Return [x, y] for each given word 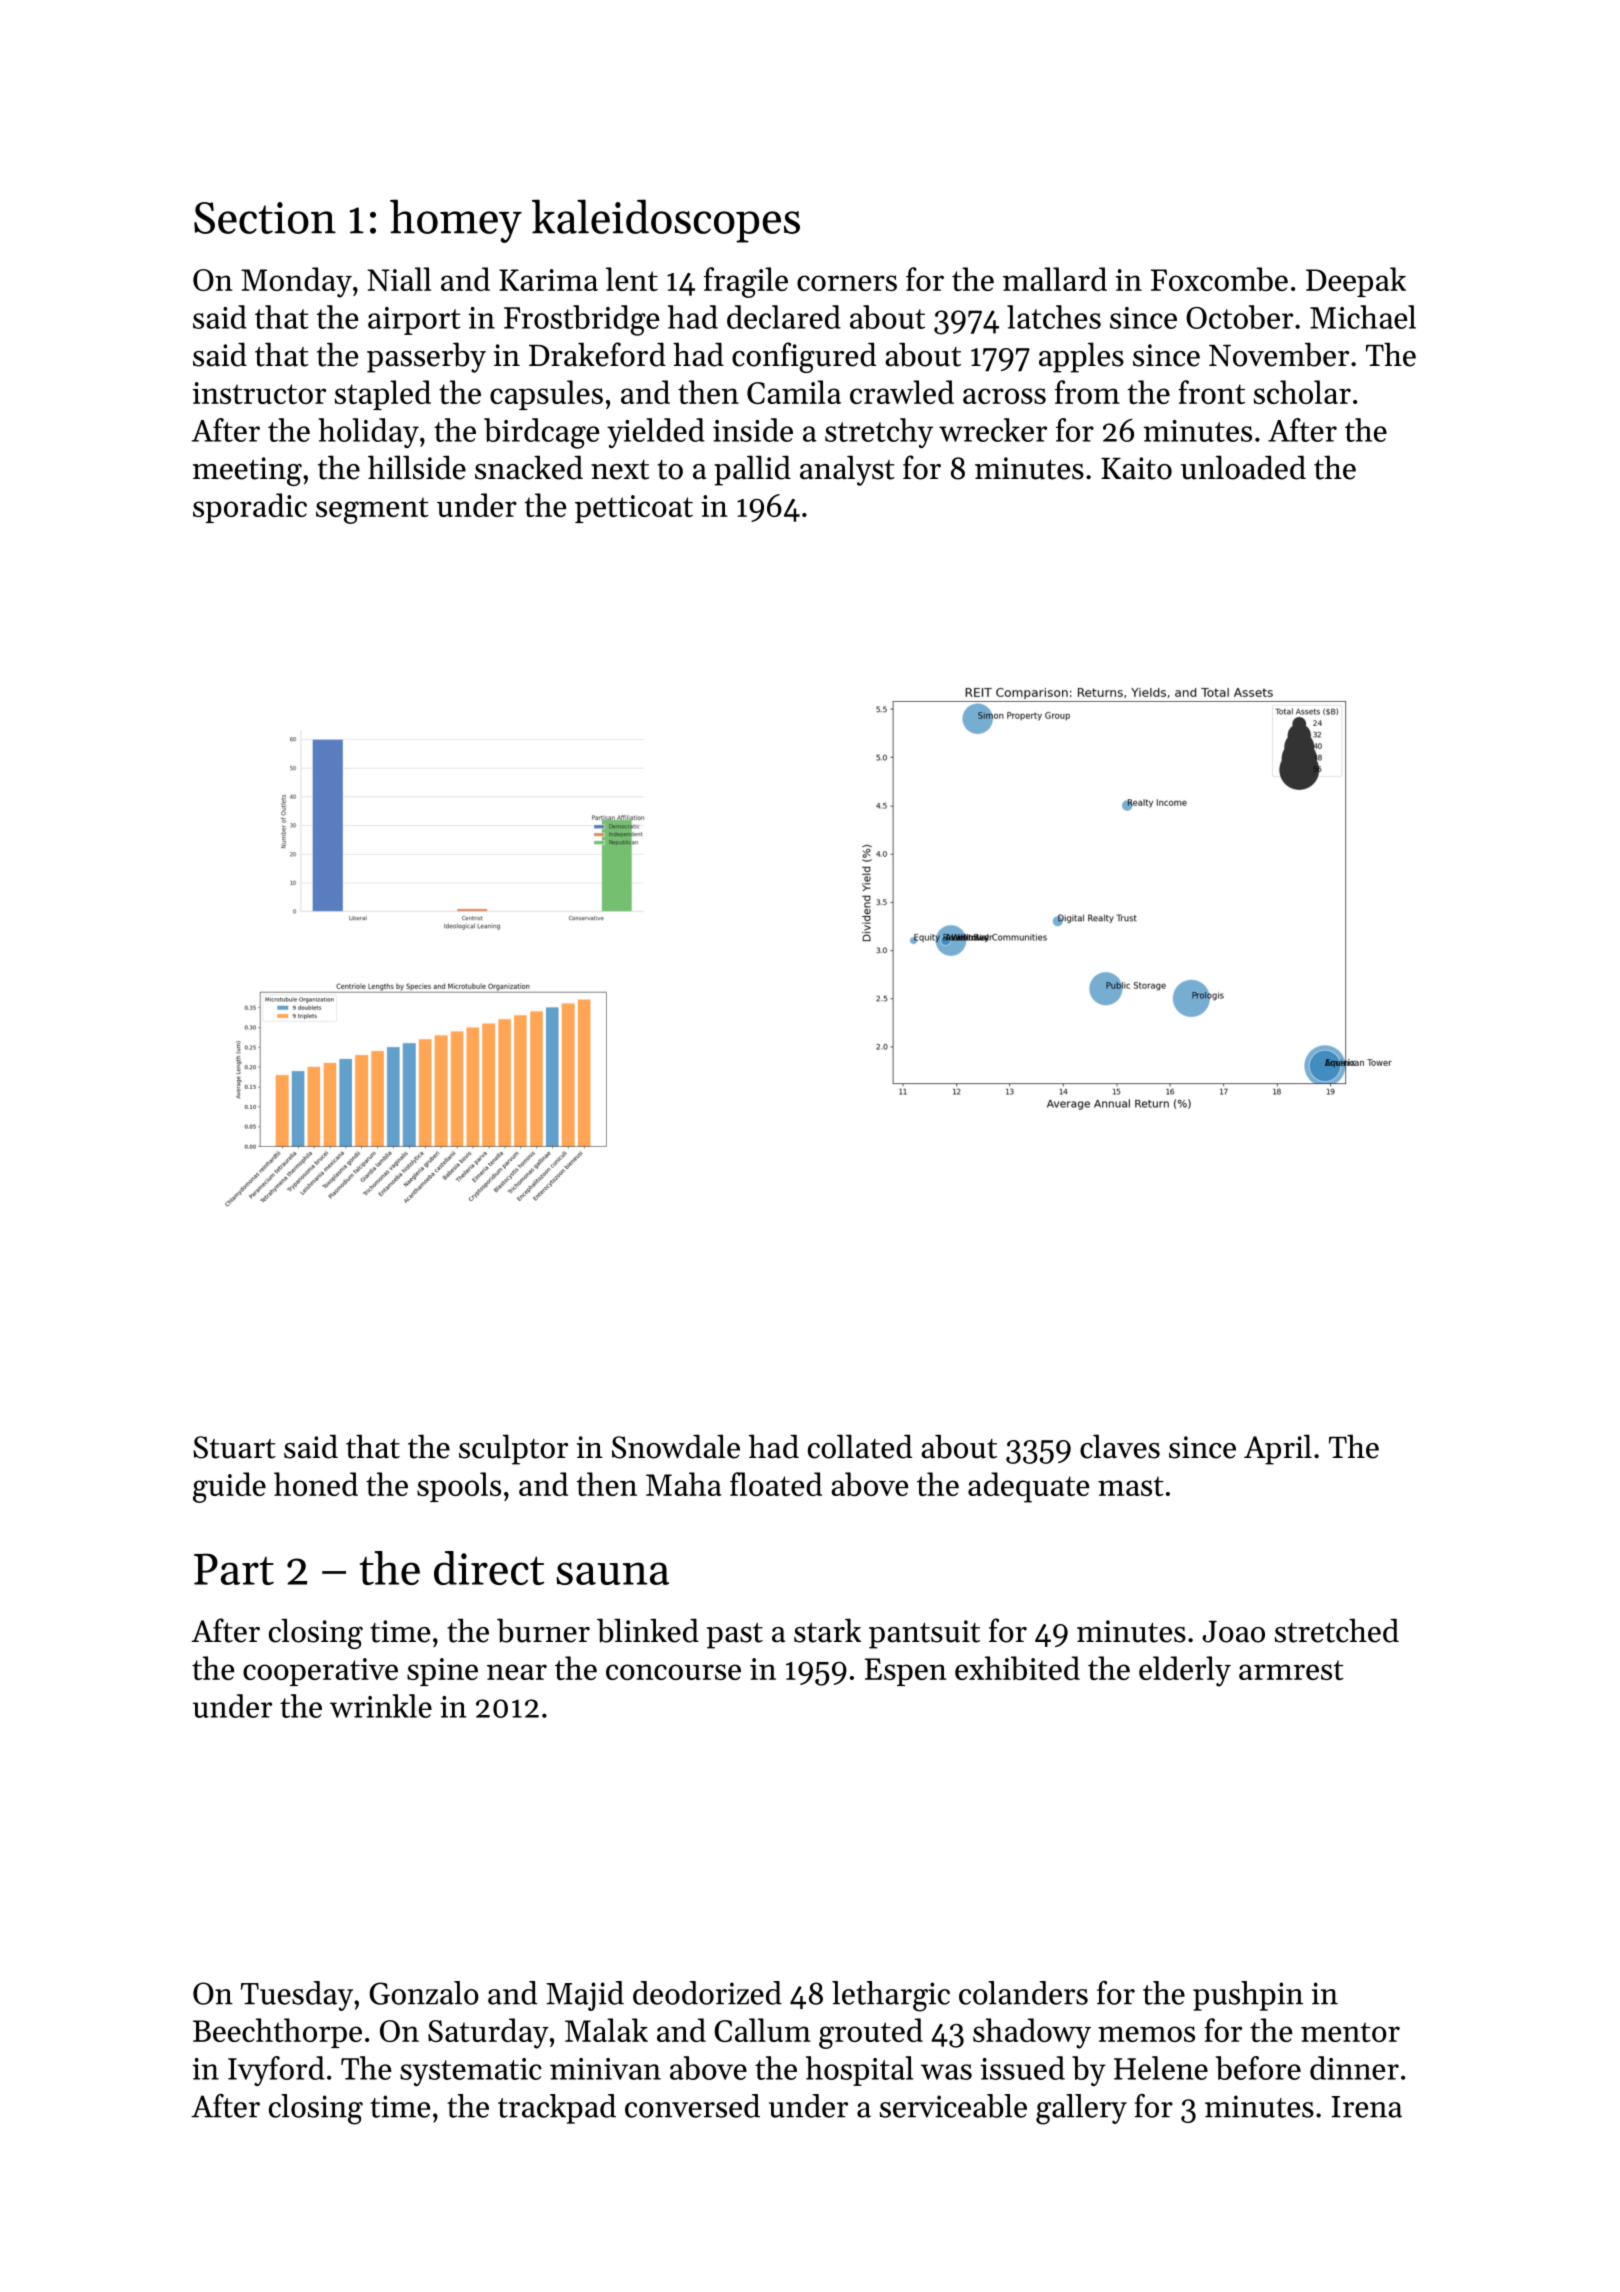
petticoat [634, 509]
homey [456, 221]
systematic [471, 2072]
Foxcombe [1219, 279]
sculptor [513, 1449]
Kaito [1136, 468]
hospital [859, 2071]
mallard [1055, 279]
